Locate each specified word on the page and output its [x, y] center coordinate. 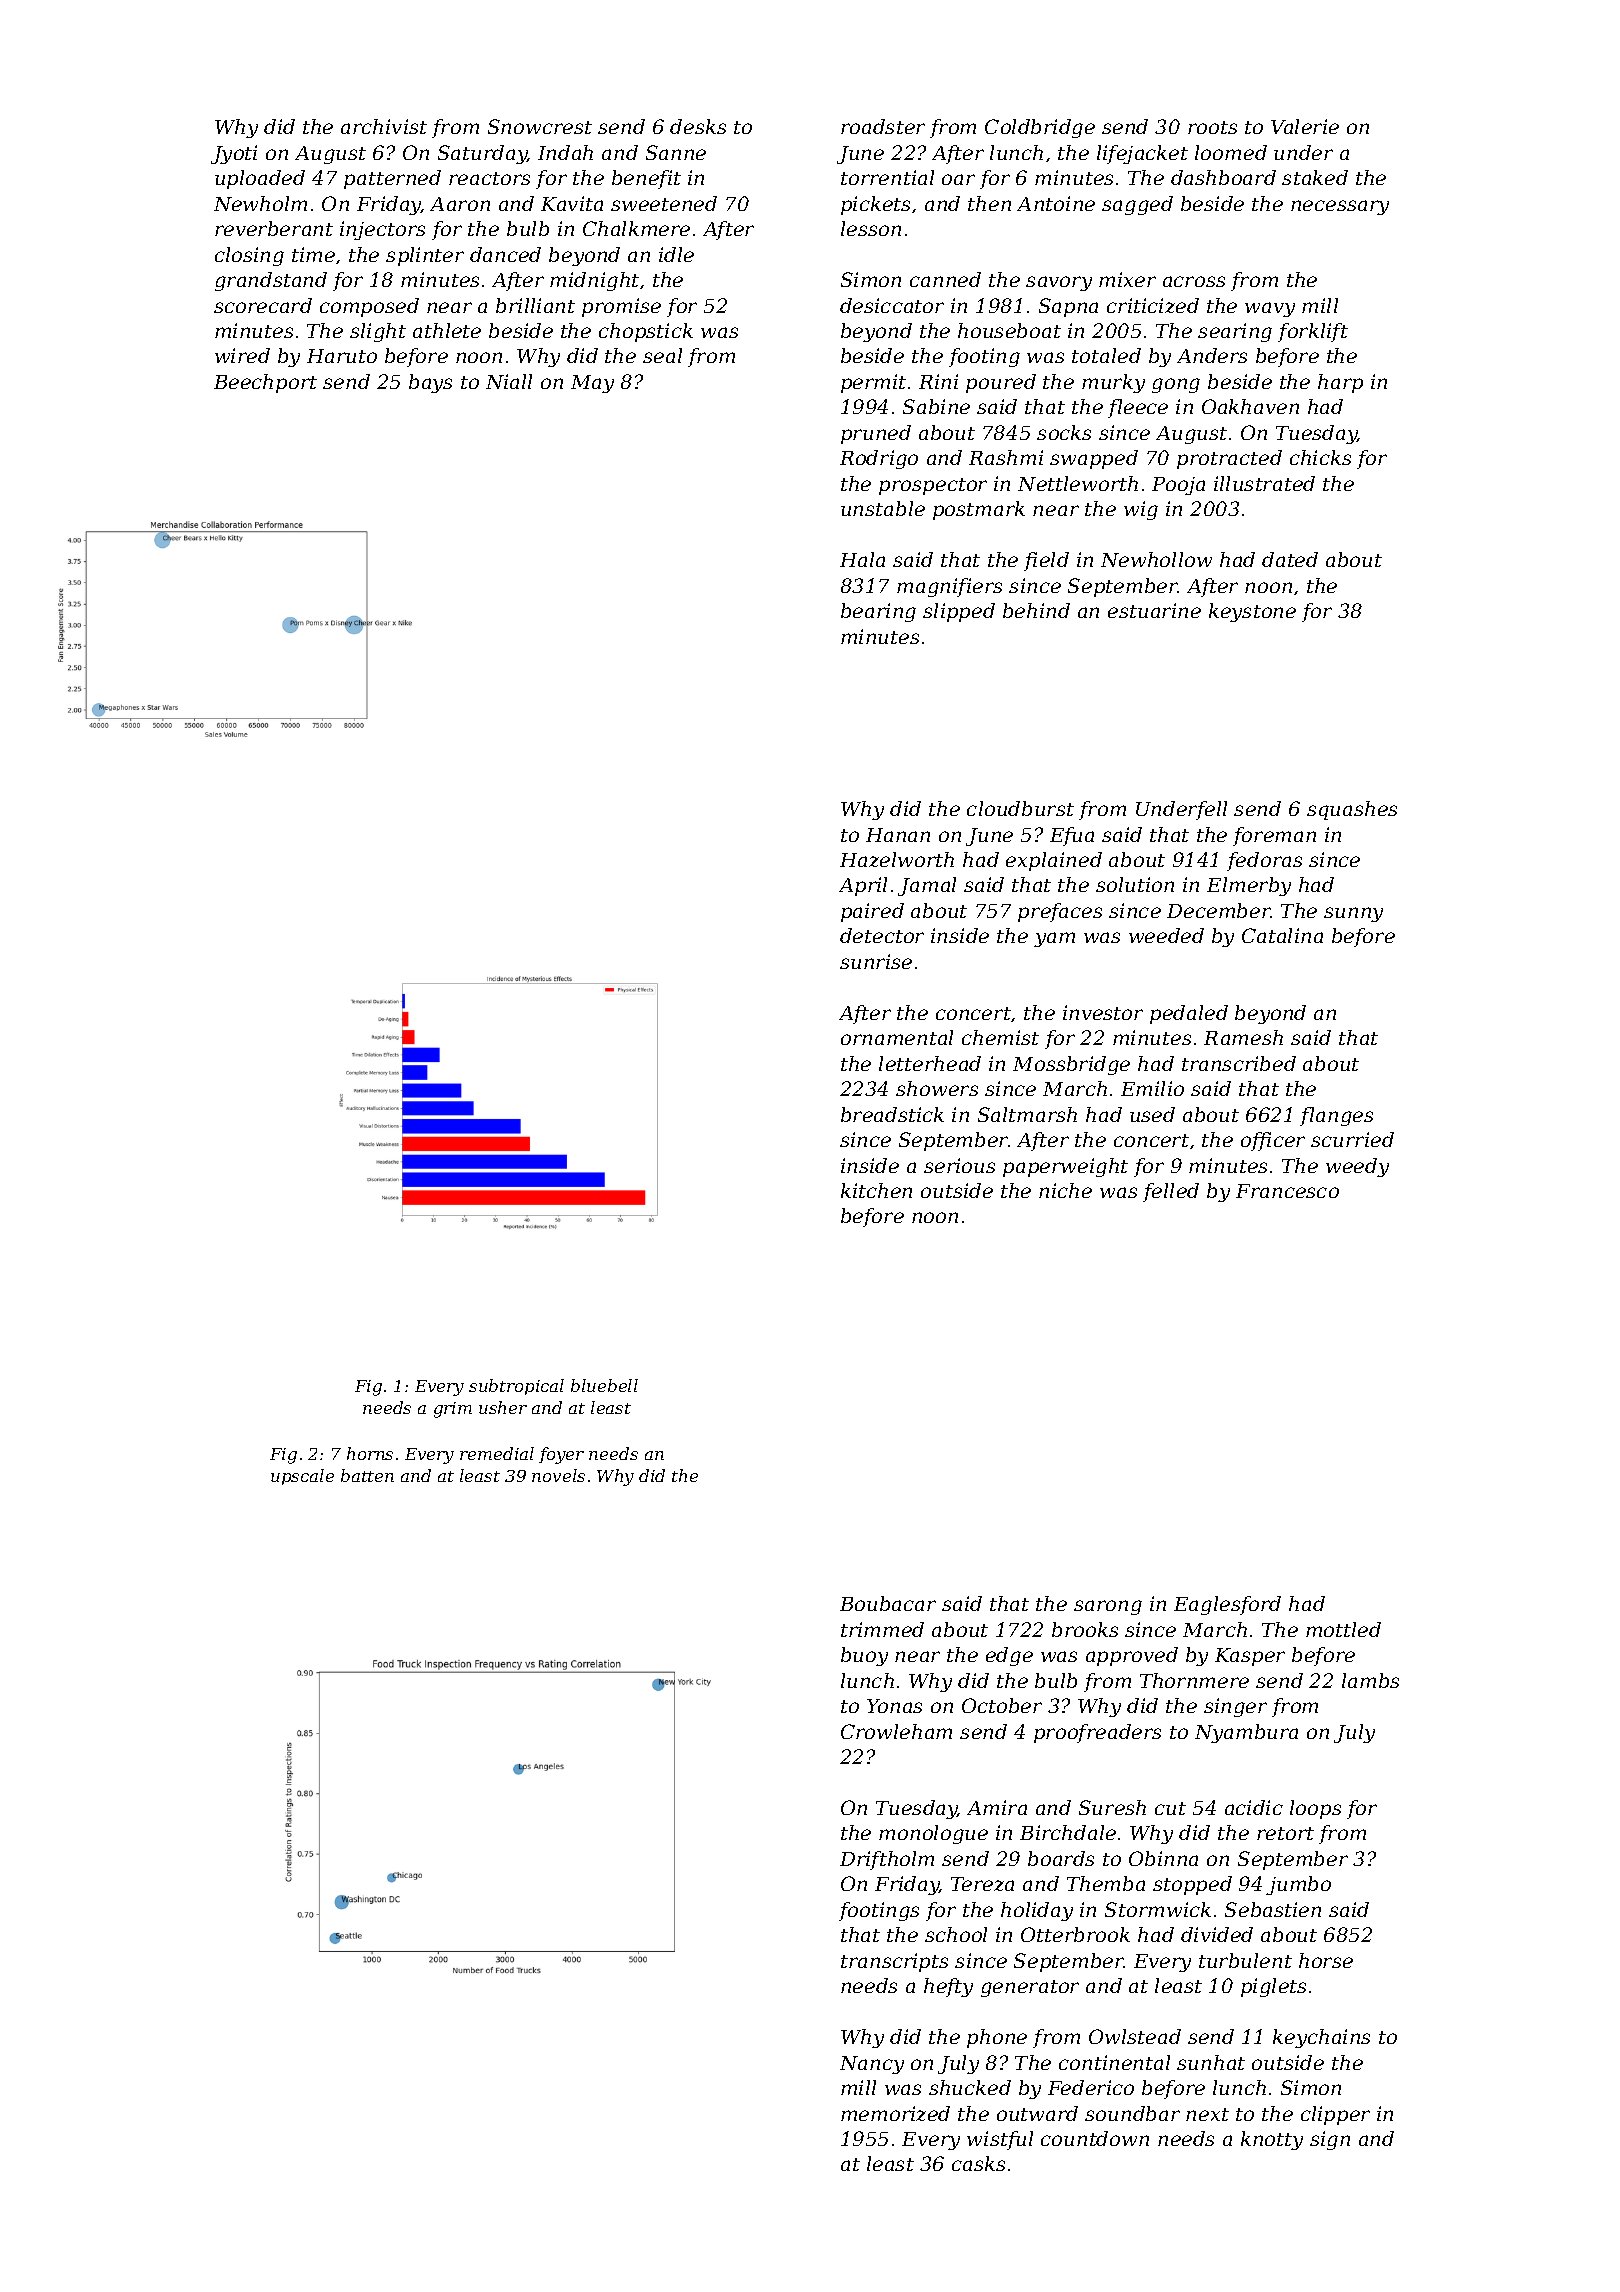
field [1046, 561]
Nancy [872, 2065]
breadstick [892, 1114]
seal [662, 355]
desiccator [892, 305]
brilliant [535, 305]
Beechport [265, 383]
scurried [1352, 1139]
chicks [1320, 457]
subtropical [516, 1387]
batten [367, 1475]
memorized [895, 2113]
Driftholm [887, 1860]
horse [1326, 1960]
